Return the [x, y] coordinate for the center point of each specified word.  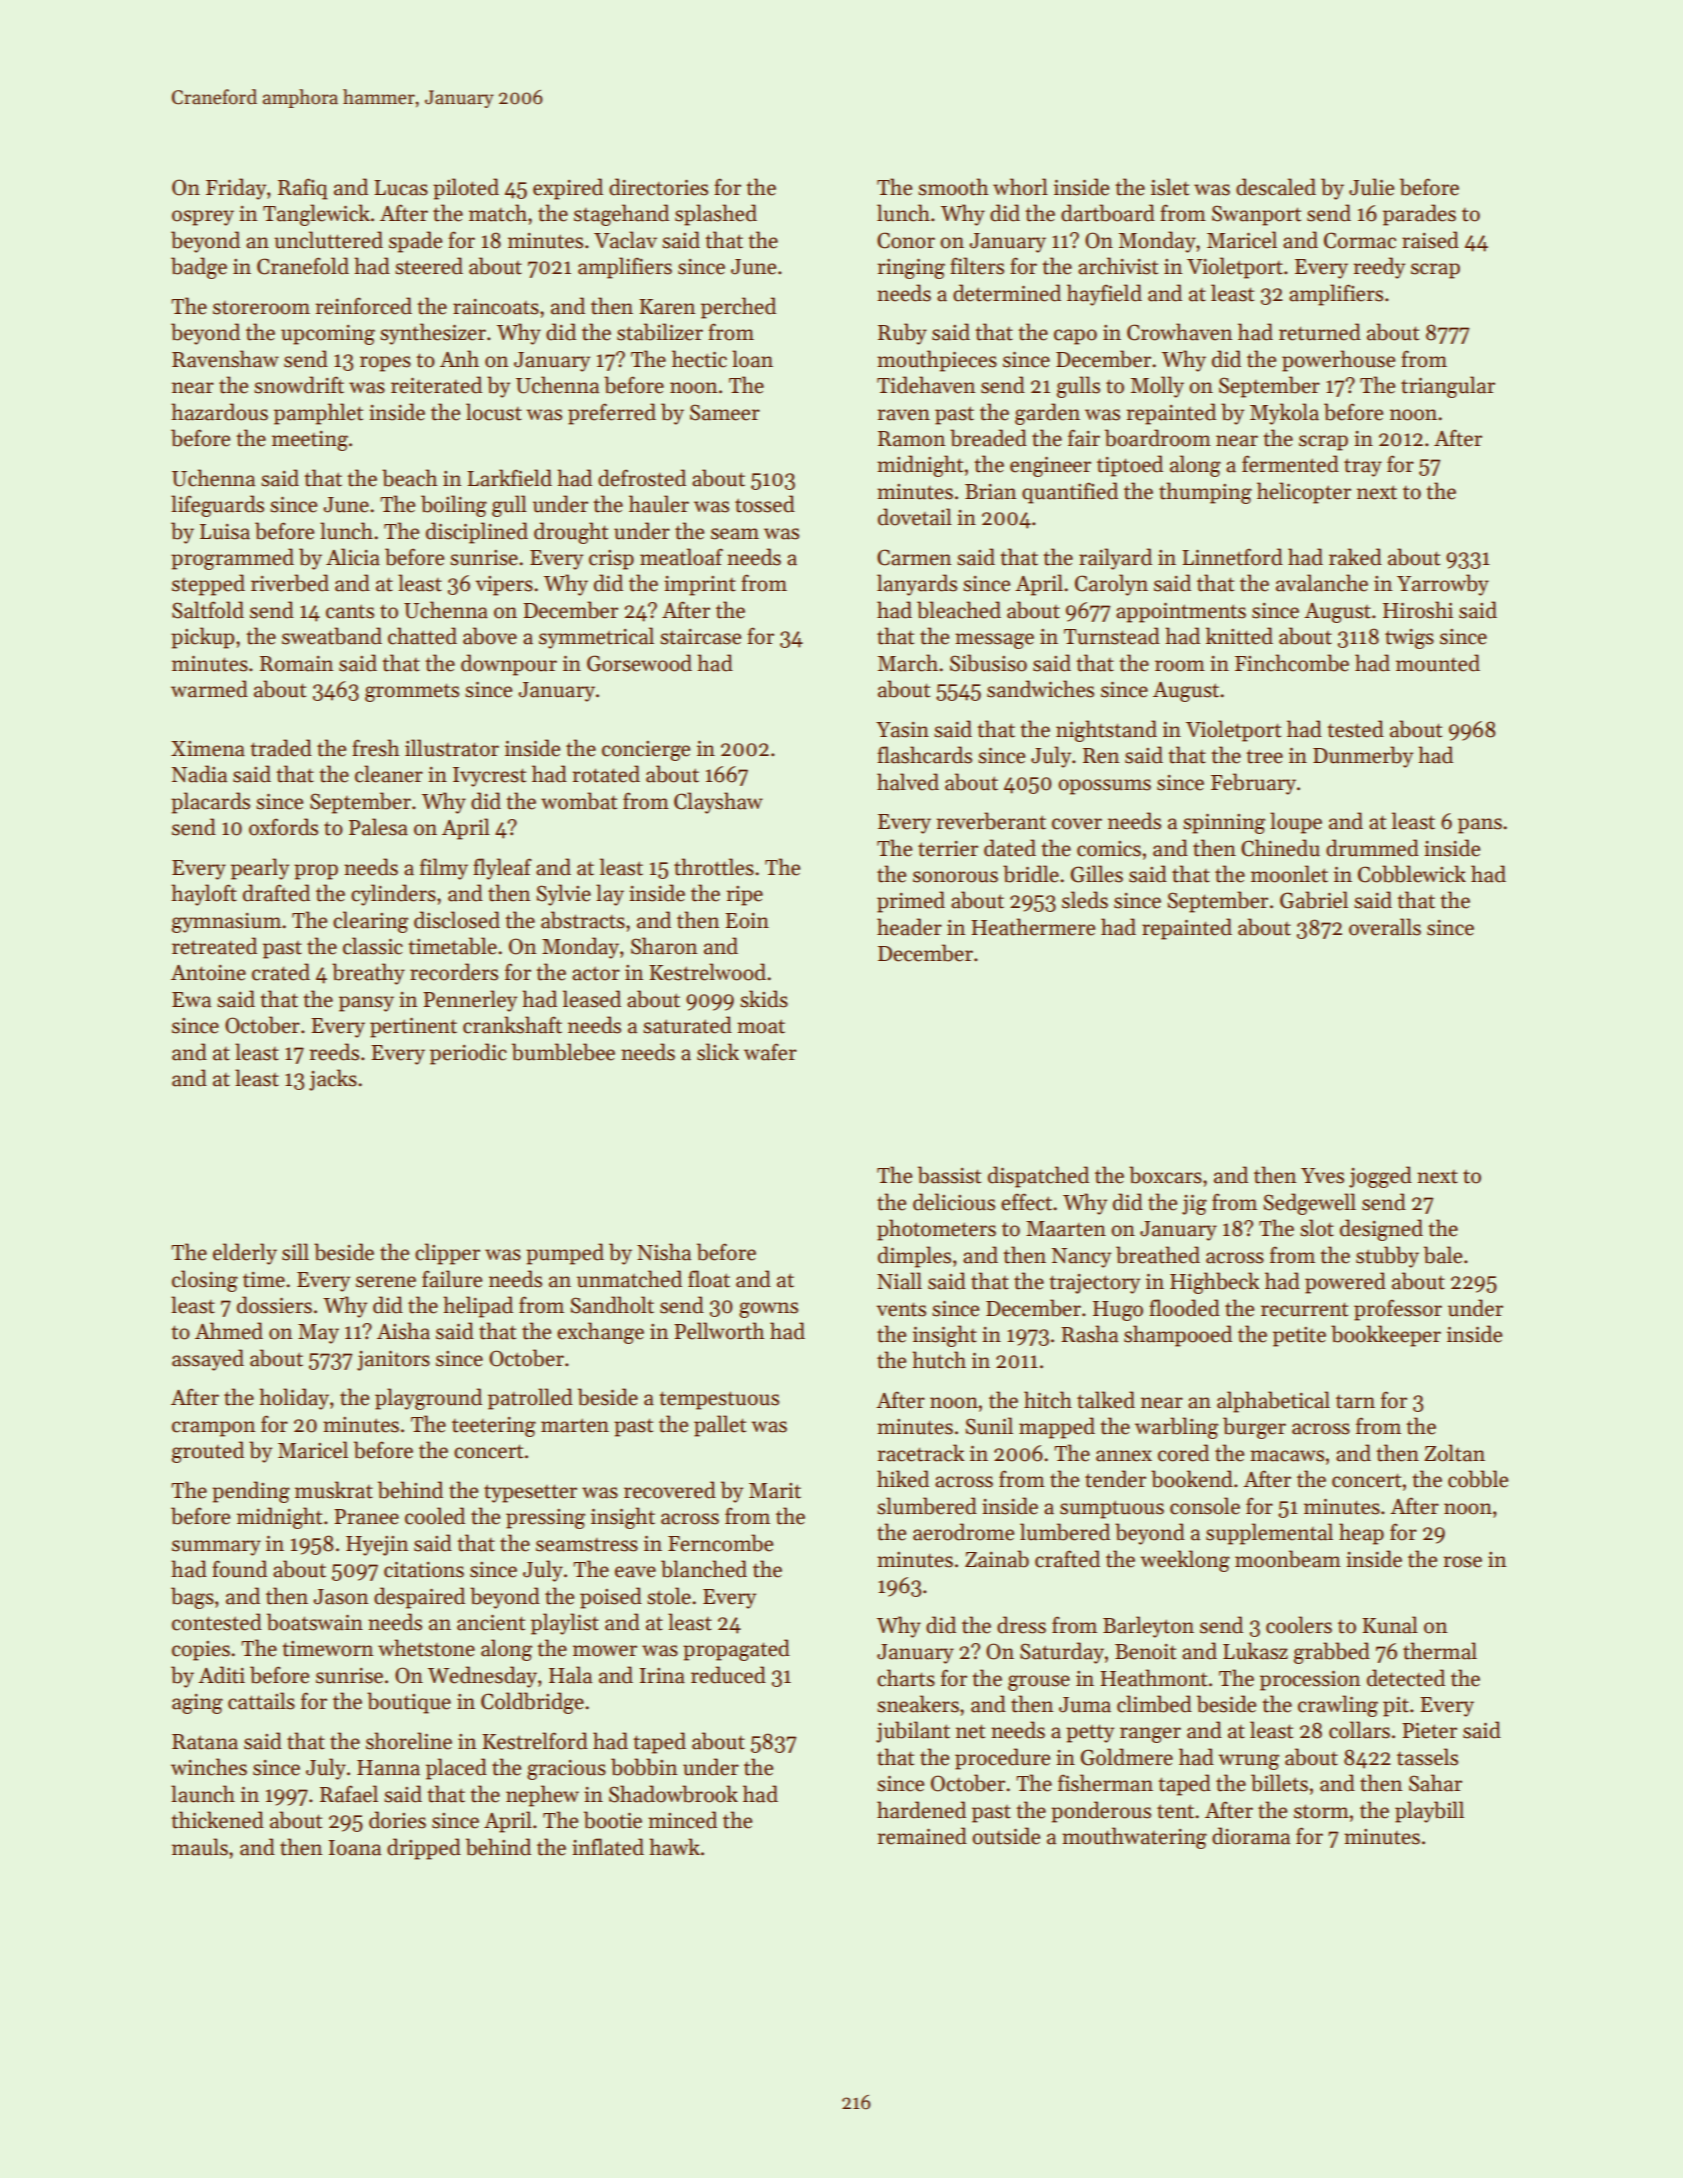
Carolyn [1111, 585]
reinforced [363, 306]
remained [922, 1836]
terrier [948, 849]
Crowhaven [1179, 332]
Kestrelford [535, 1741]
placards [210, 803]
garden [1047, 414]
